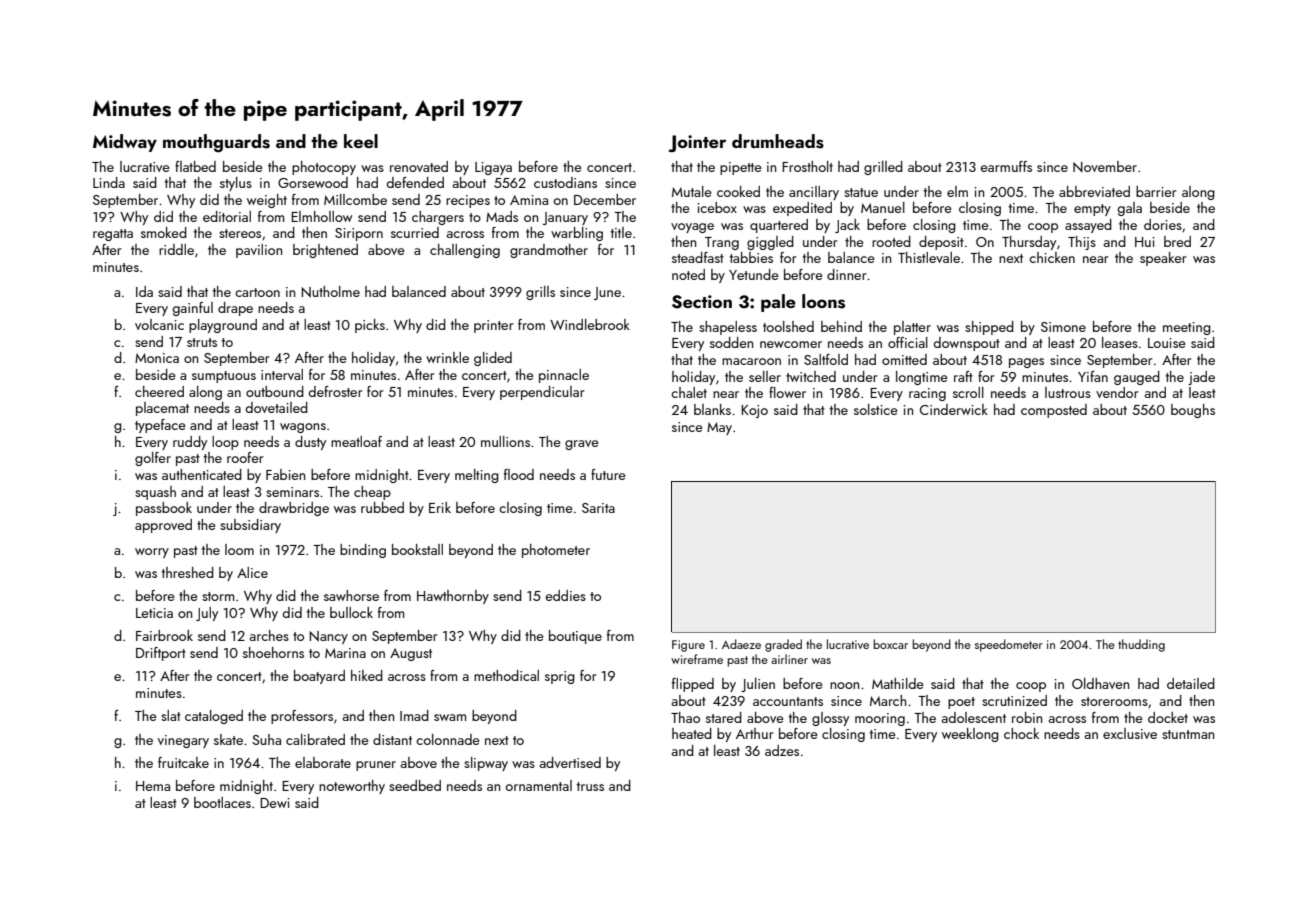  Describe the element at coordinates (778, 141) in the screenshot. I see `drumheads` at that location.
